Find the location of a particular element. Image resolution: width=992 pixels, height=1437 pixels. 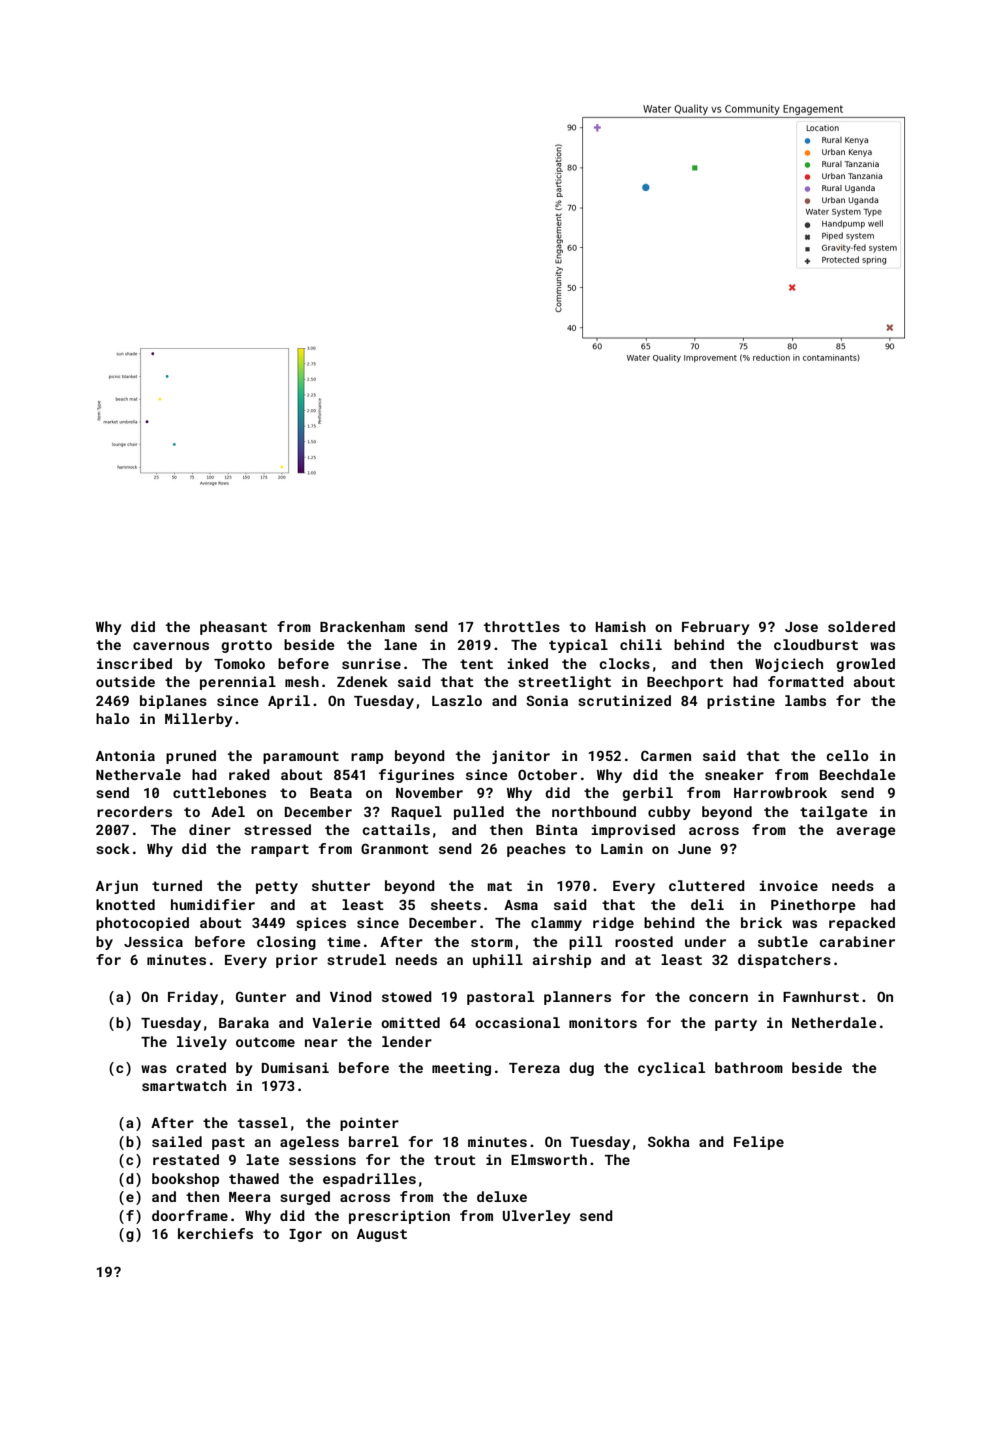

throttles is located at coordinates (522, 626).
